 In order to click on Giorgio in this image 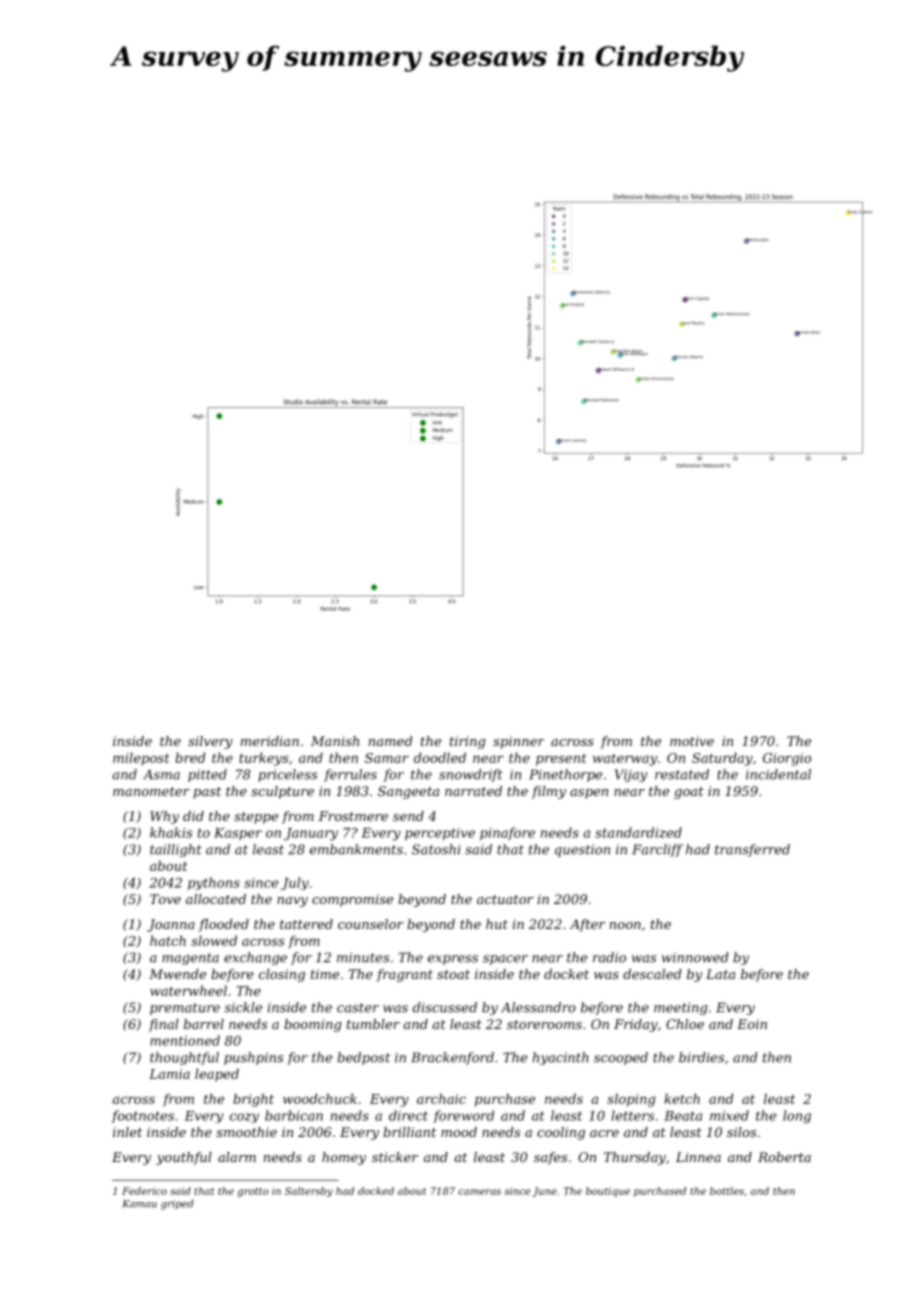, I will do `click(787, 759)`.
